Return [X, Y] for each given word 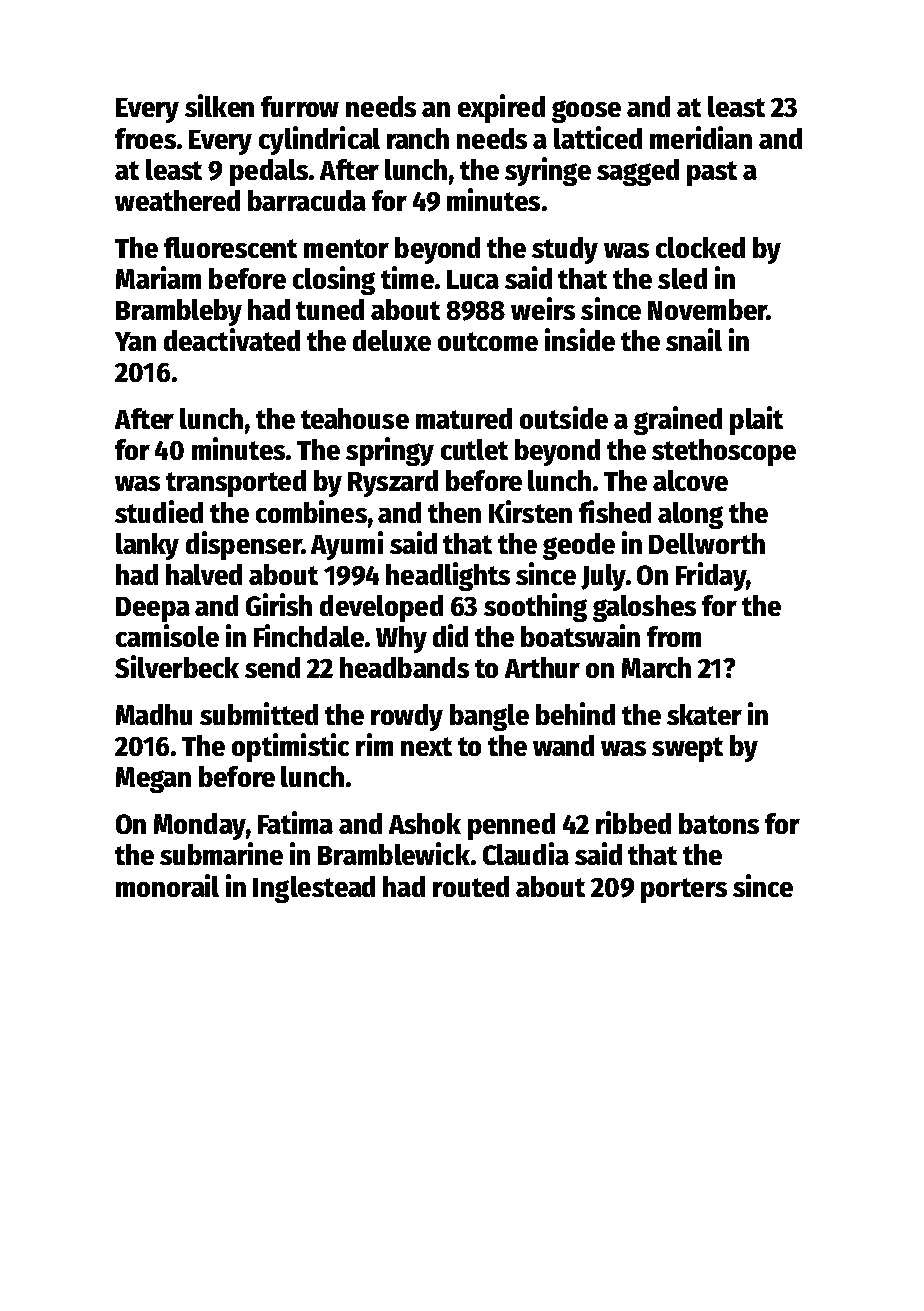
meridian [701, 137]
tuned [330, 309]
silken [219, 105]
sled [682, 278]
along [690, 515]
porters [684, 890]
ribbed [633, 822]
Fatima [295, 822]
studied [159, 511]
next [426, 746]
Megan [153, 780]
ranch [418, 138]
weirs [543, 308]
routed [471, 886]
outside [564, 417]
